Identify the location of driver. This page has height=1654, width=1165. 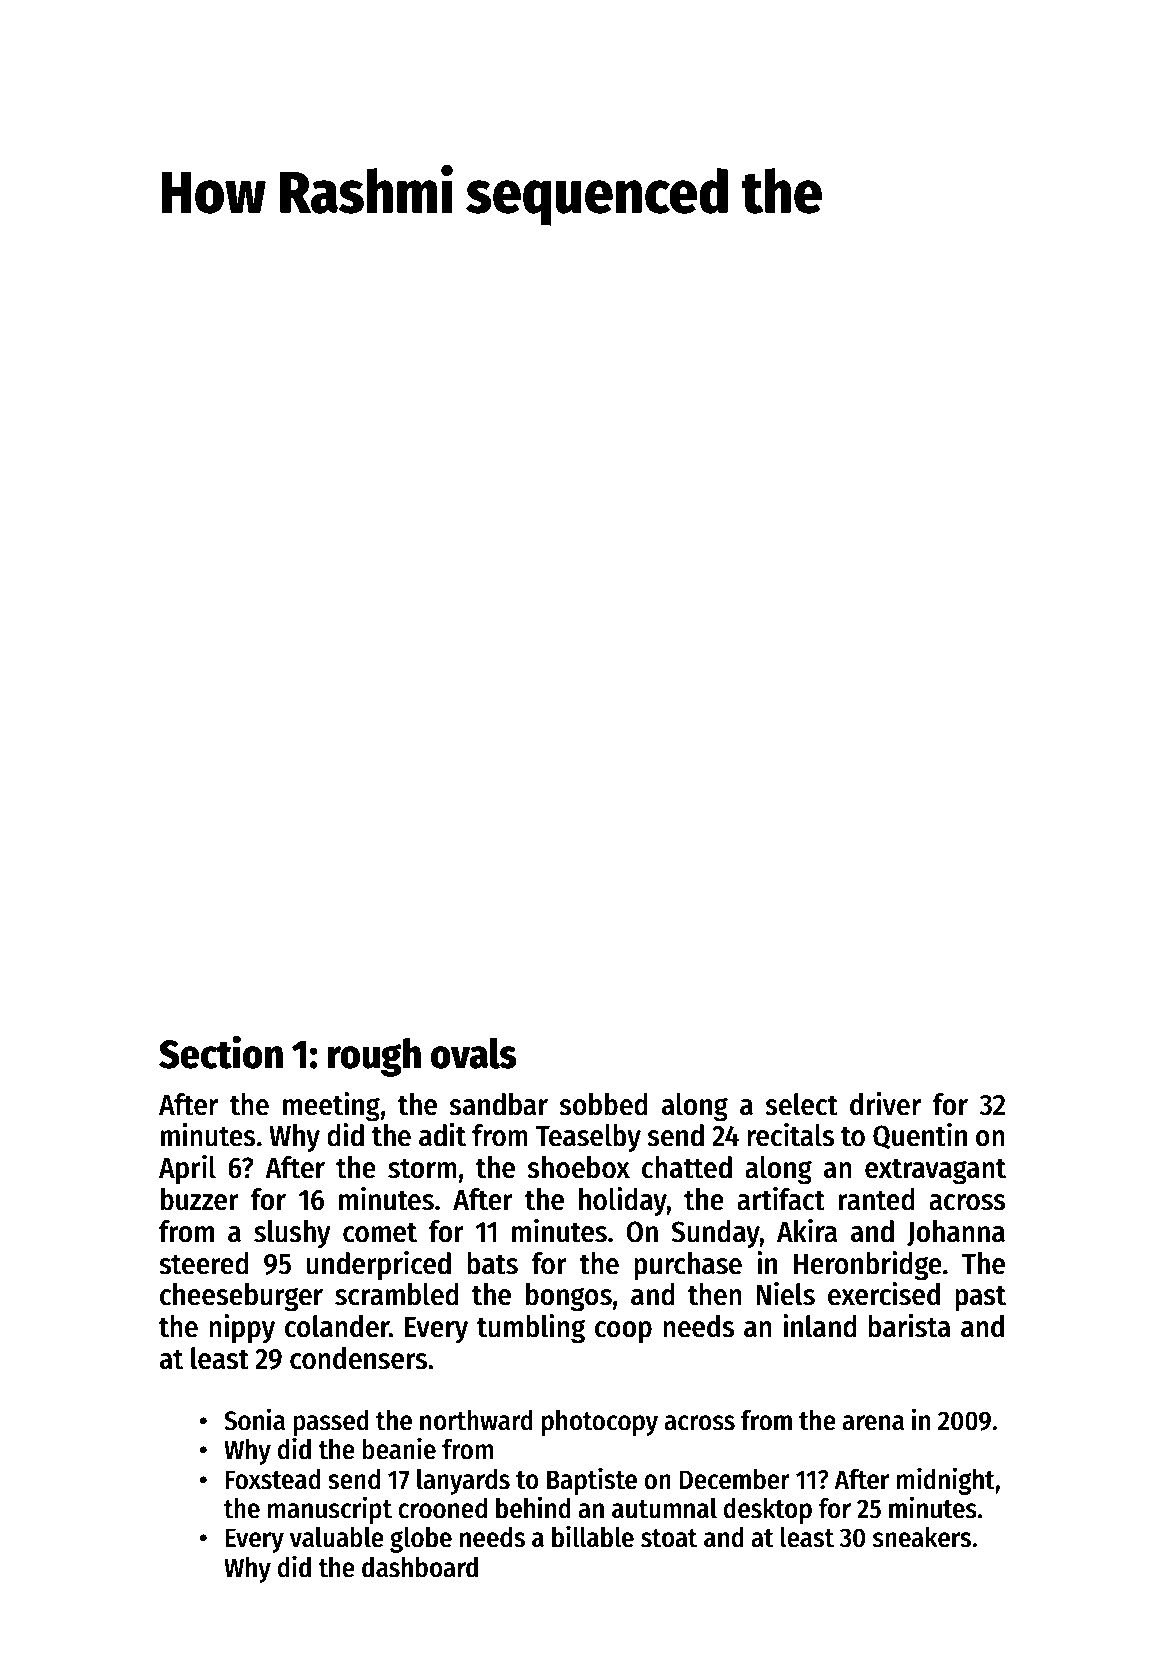
(885, 1104).
